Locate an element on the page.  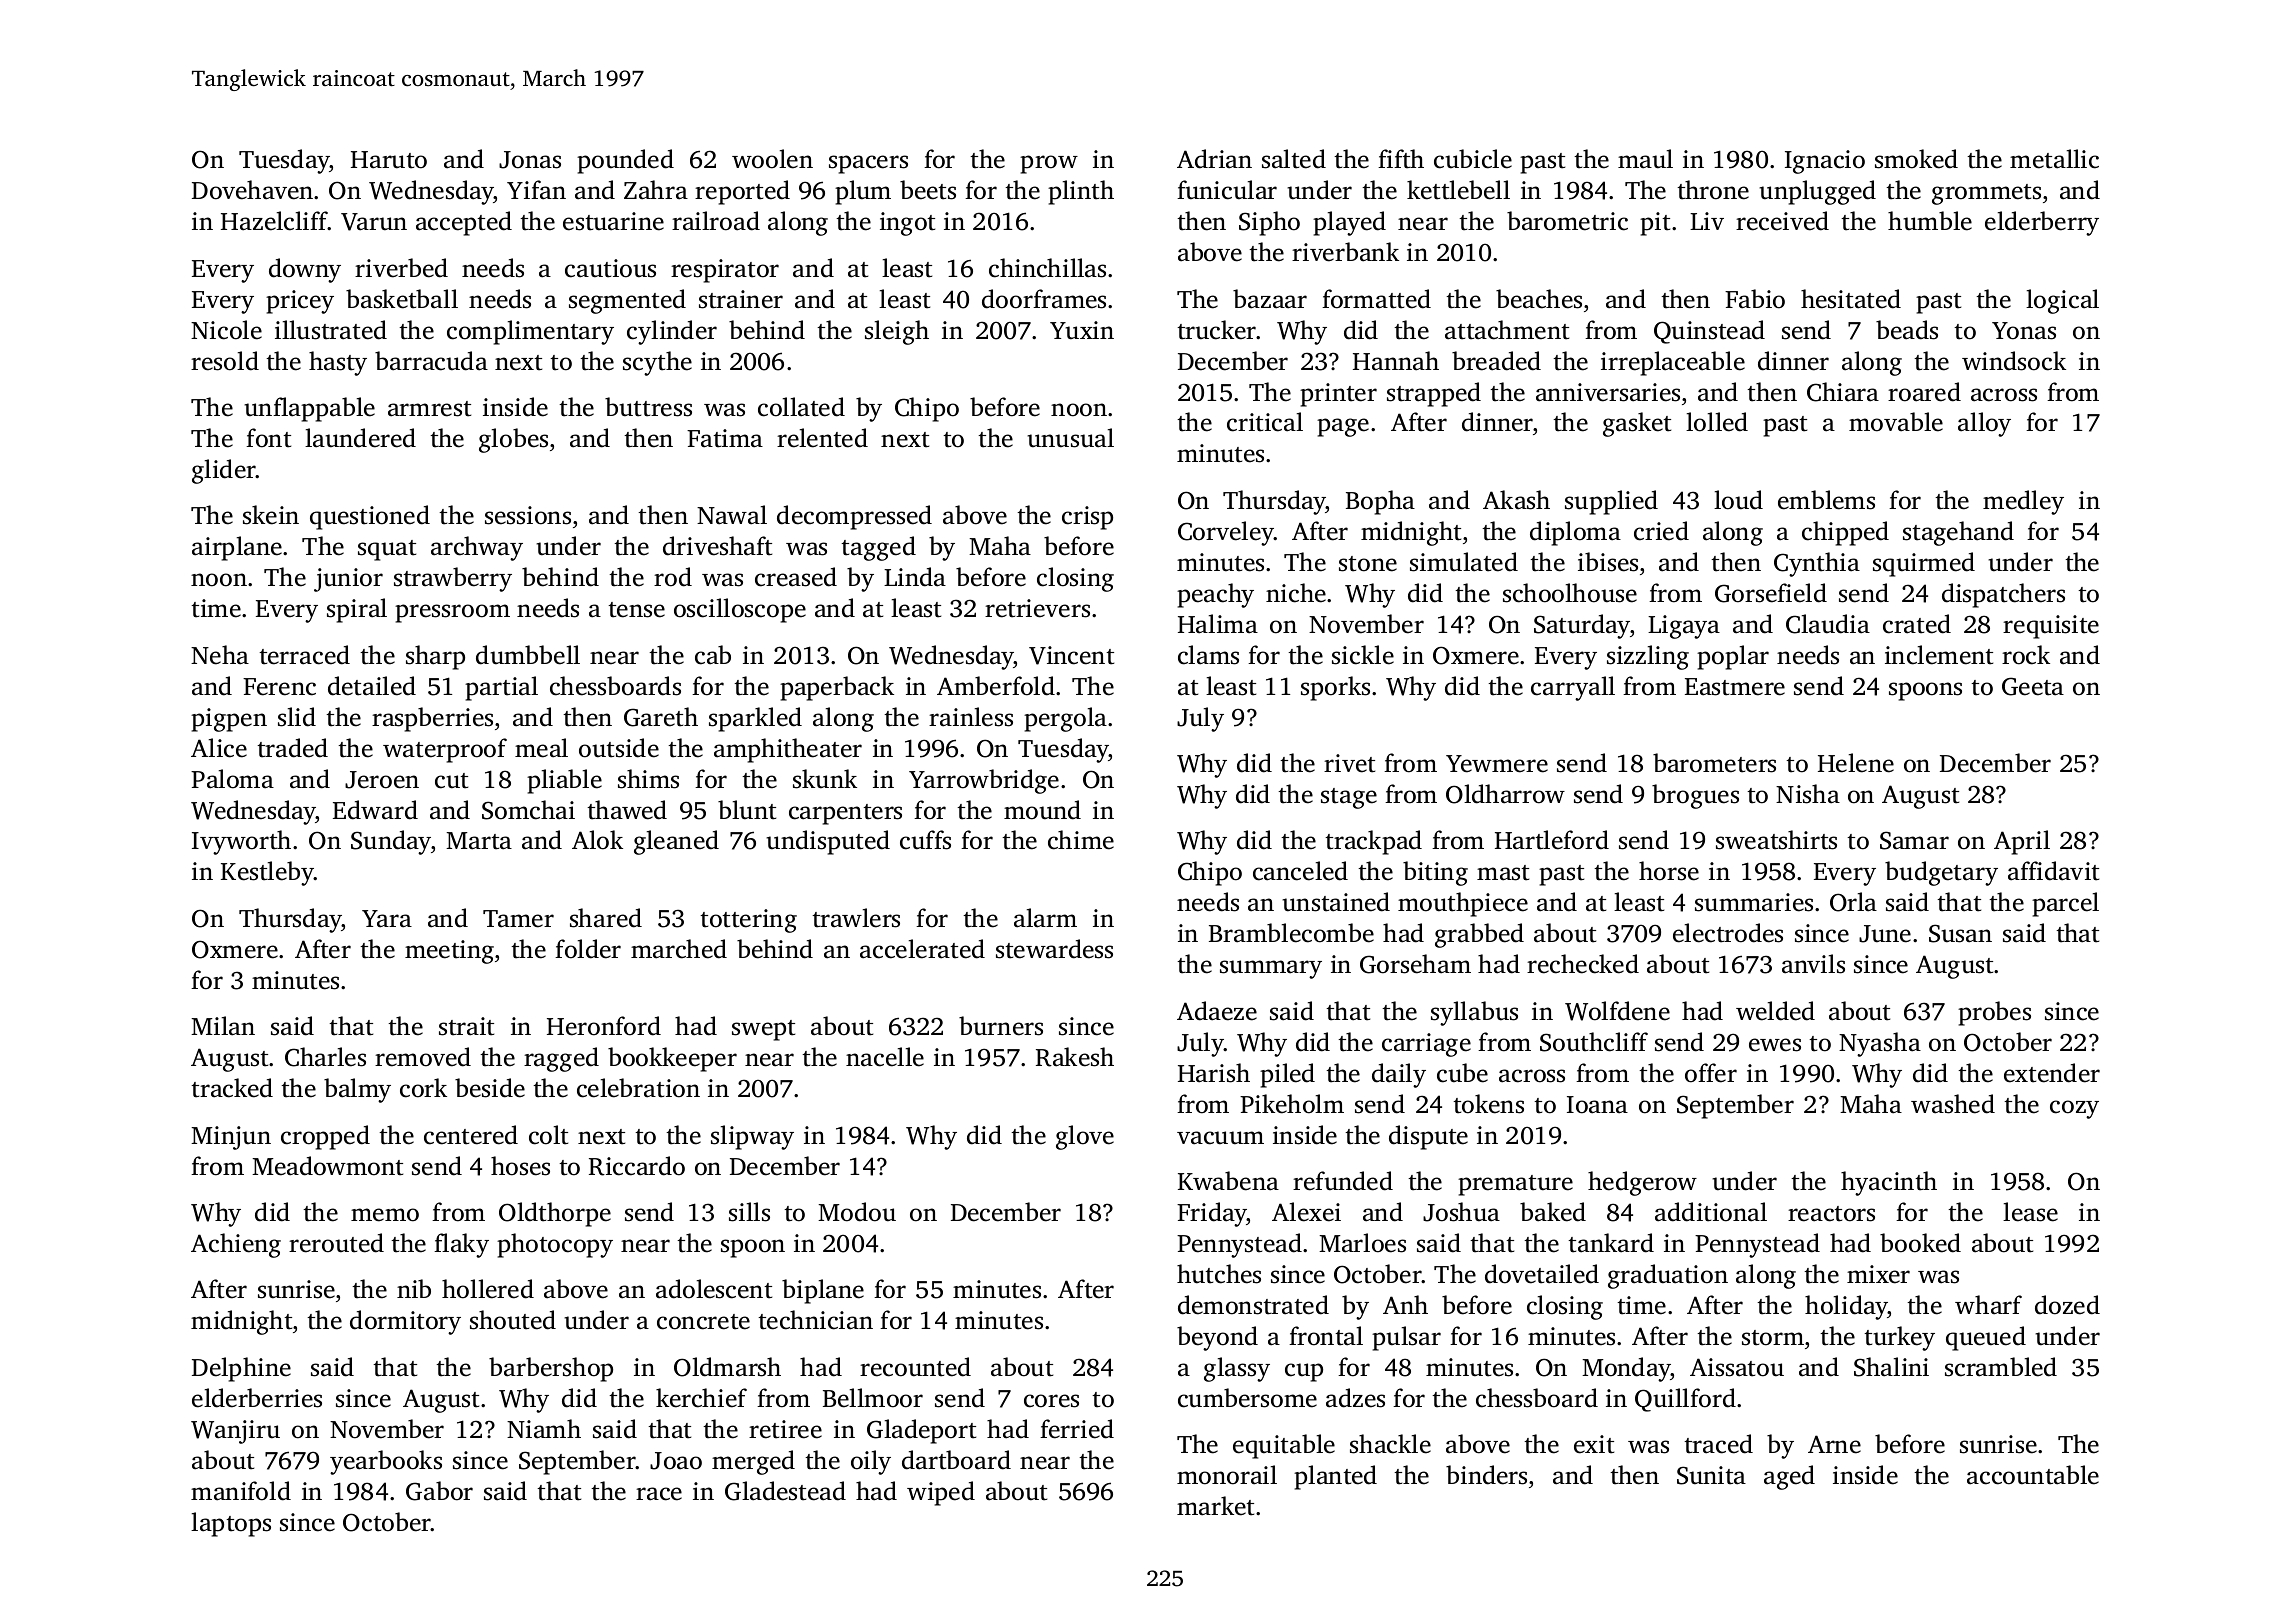
played is located at coordinates (1349, 223).
